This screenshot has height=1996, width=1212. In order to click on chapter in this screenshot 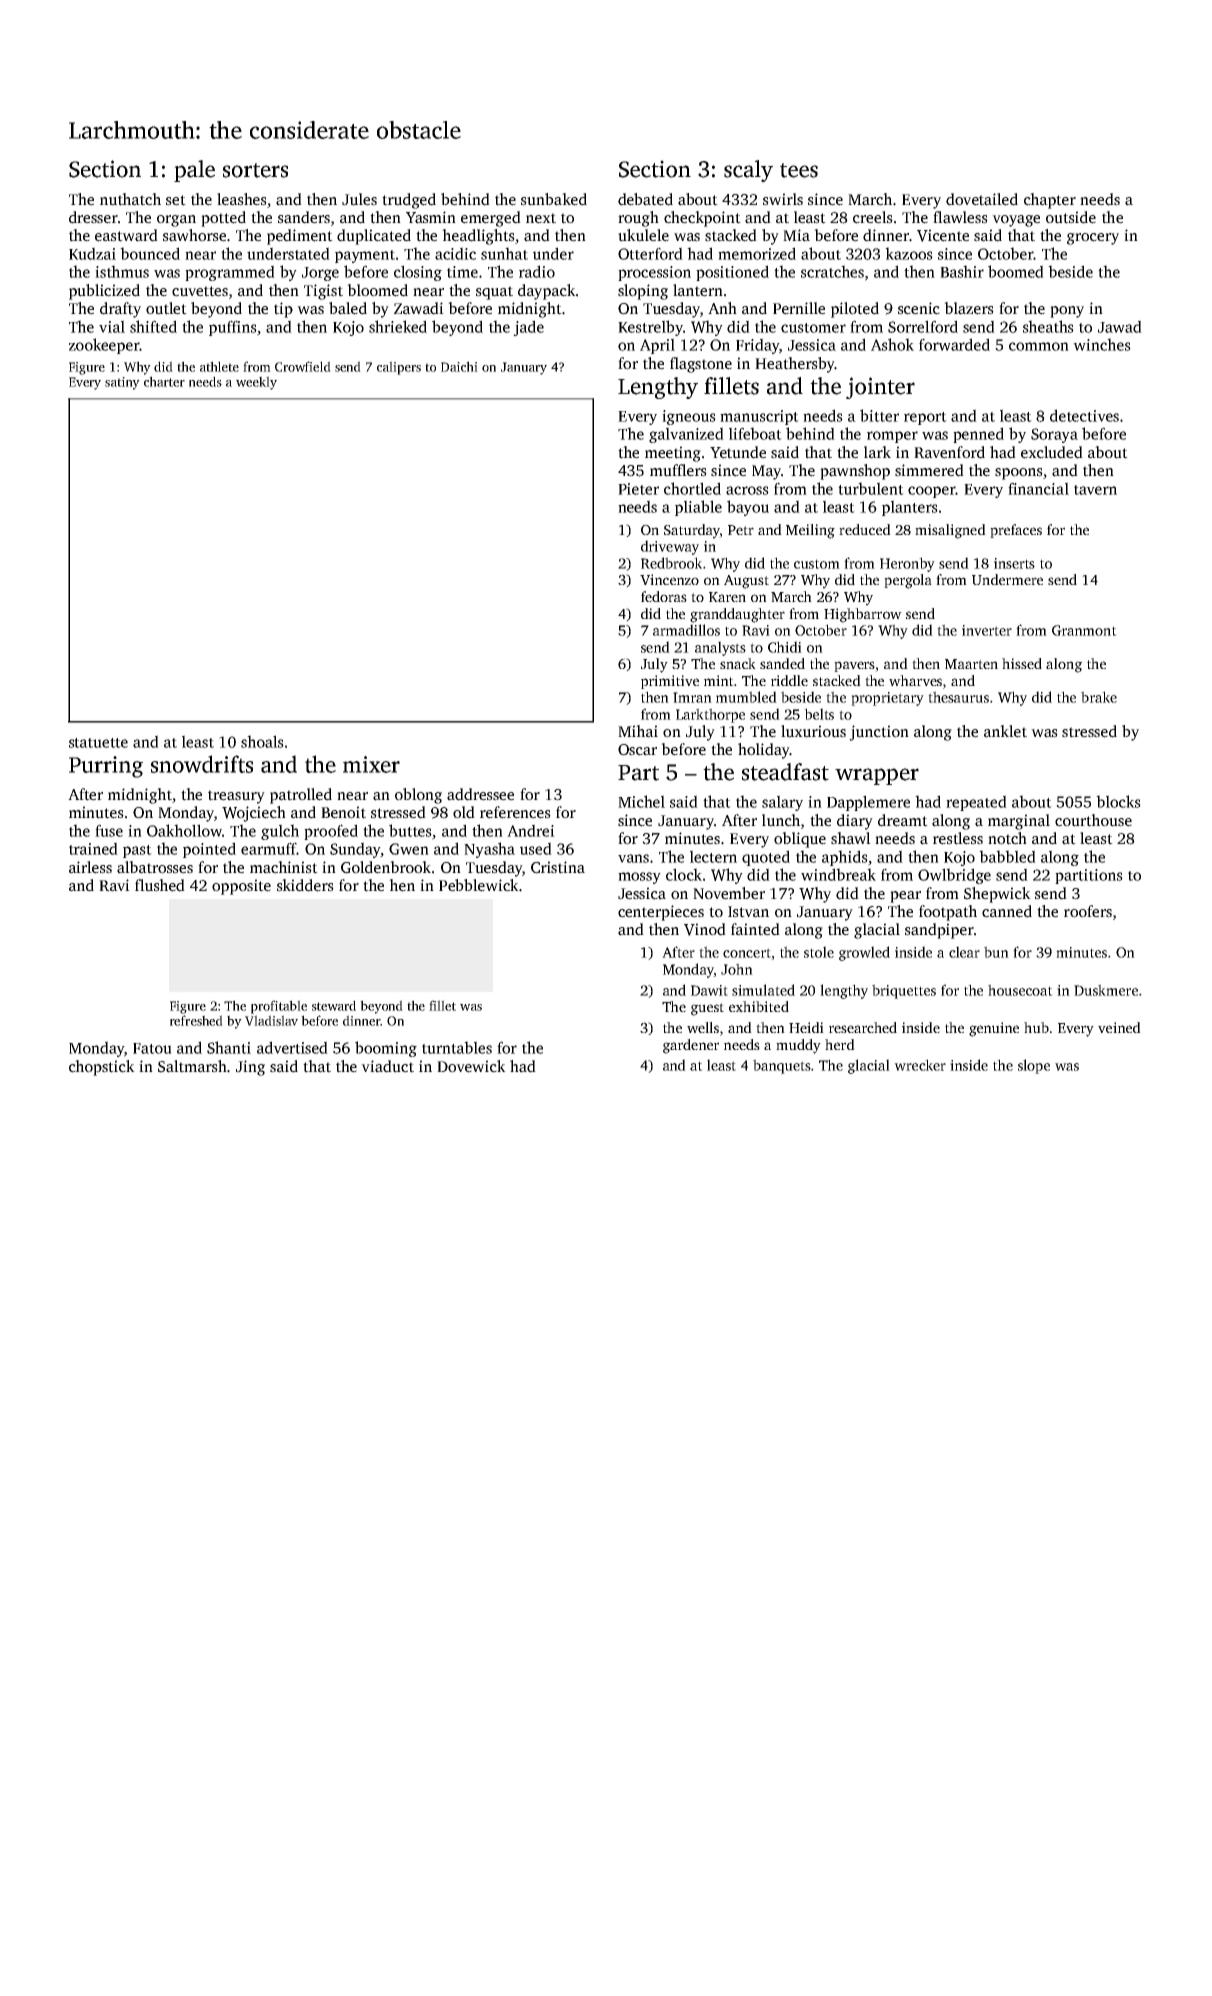, I will do `click(1050, 201)`.
